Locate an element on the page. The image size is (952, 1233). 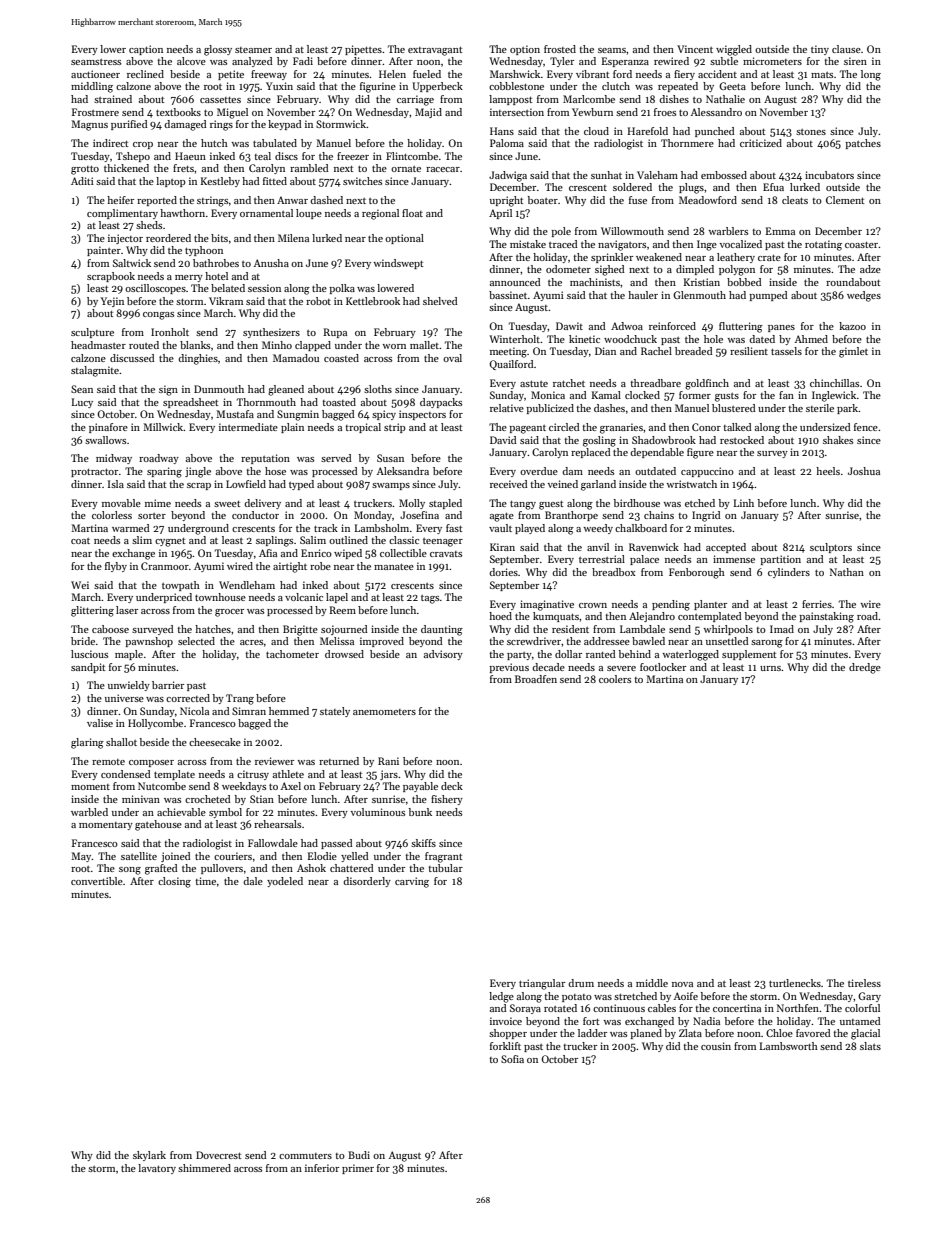
pipettes is located at coordinates (363, 50).
